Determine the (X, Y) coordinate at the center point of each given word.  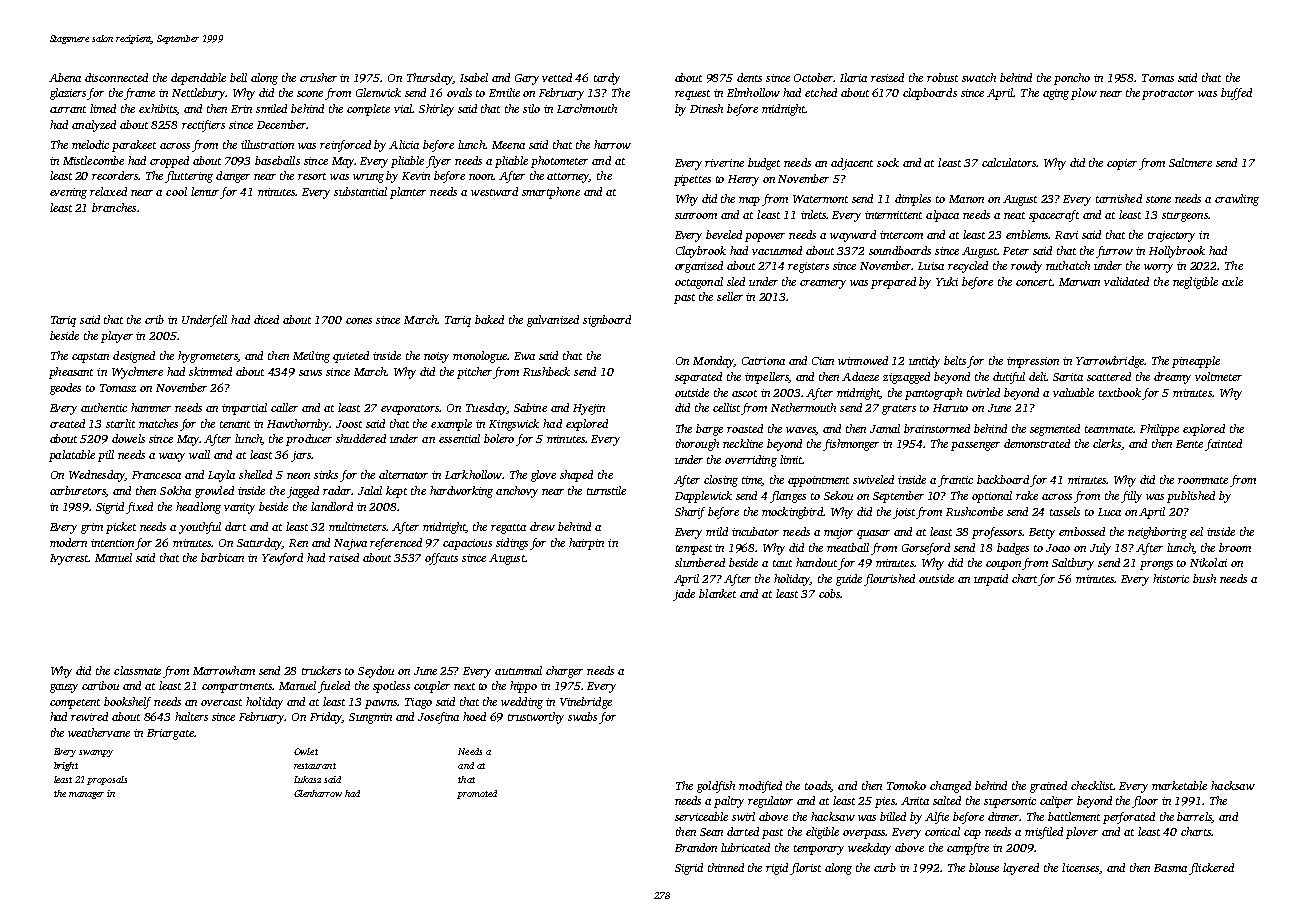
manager (86, 795)
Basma (1170, 868)
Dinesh (706, 108)
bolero (499, 438)
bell (238, 77)
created (67, 423)
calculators (1009, 162)
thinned (726, 867)
